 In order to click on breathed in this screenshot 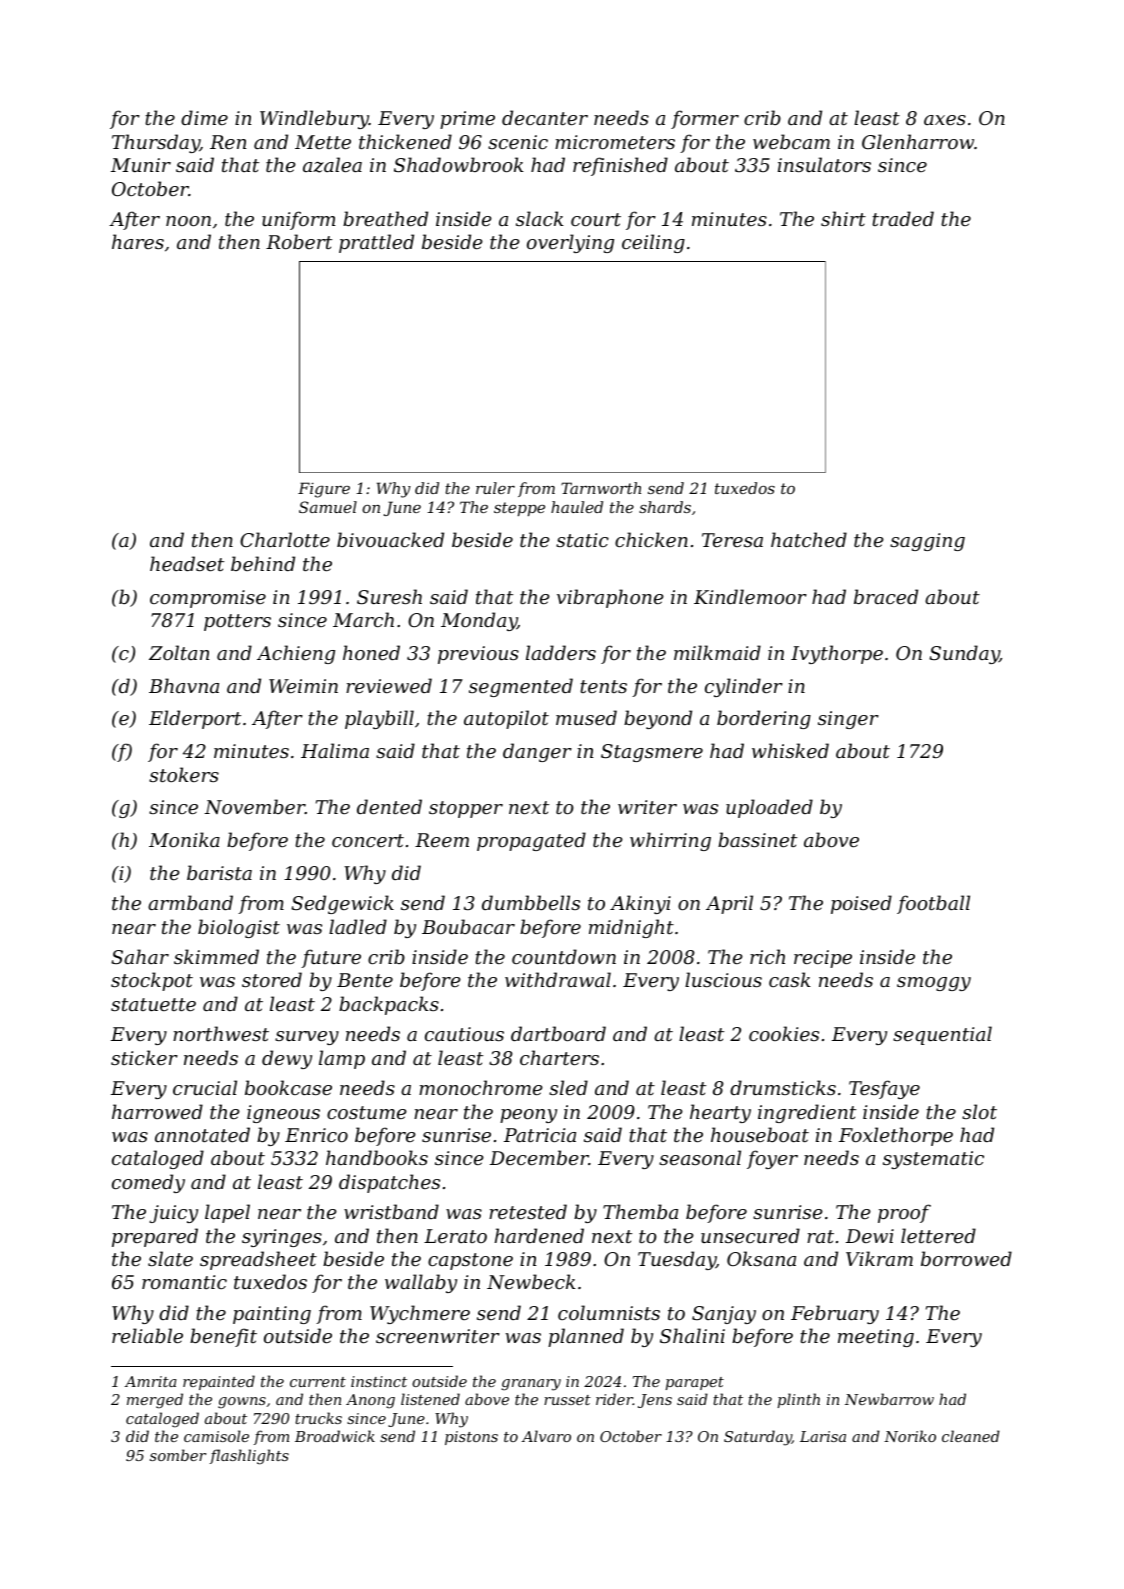, I will do `click(385, 218)`.
